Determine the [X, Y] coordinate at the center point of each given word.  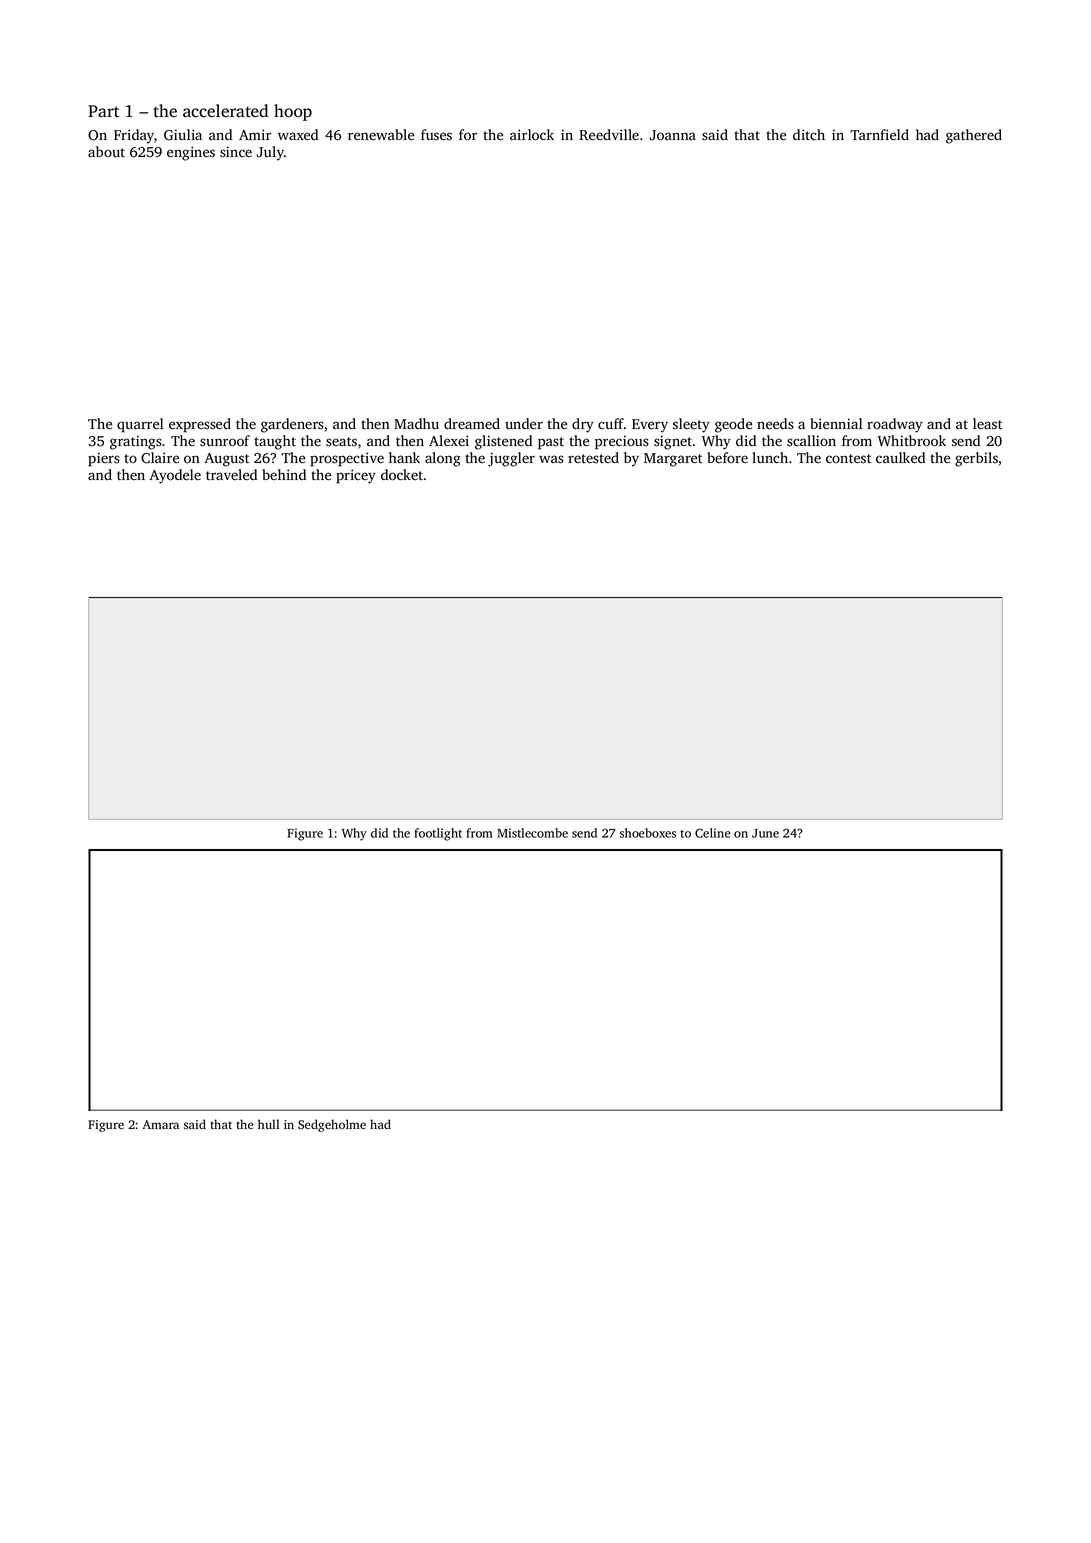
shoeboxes [648, 833]
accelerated [225, 111]
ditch [809, 134]
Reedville [609, 135]
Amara [161, 1124]
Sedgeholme [332, 1125]
